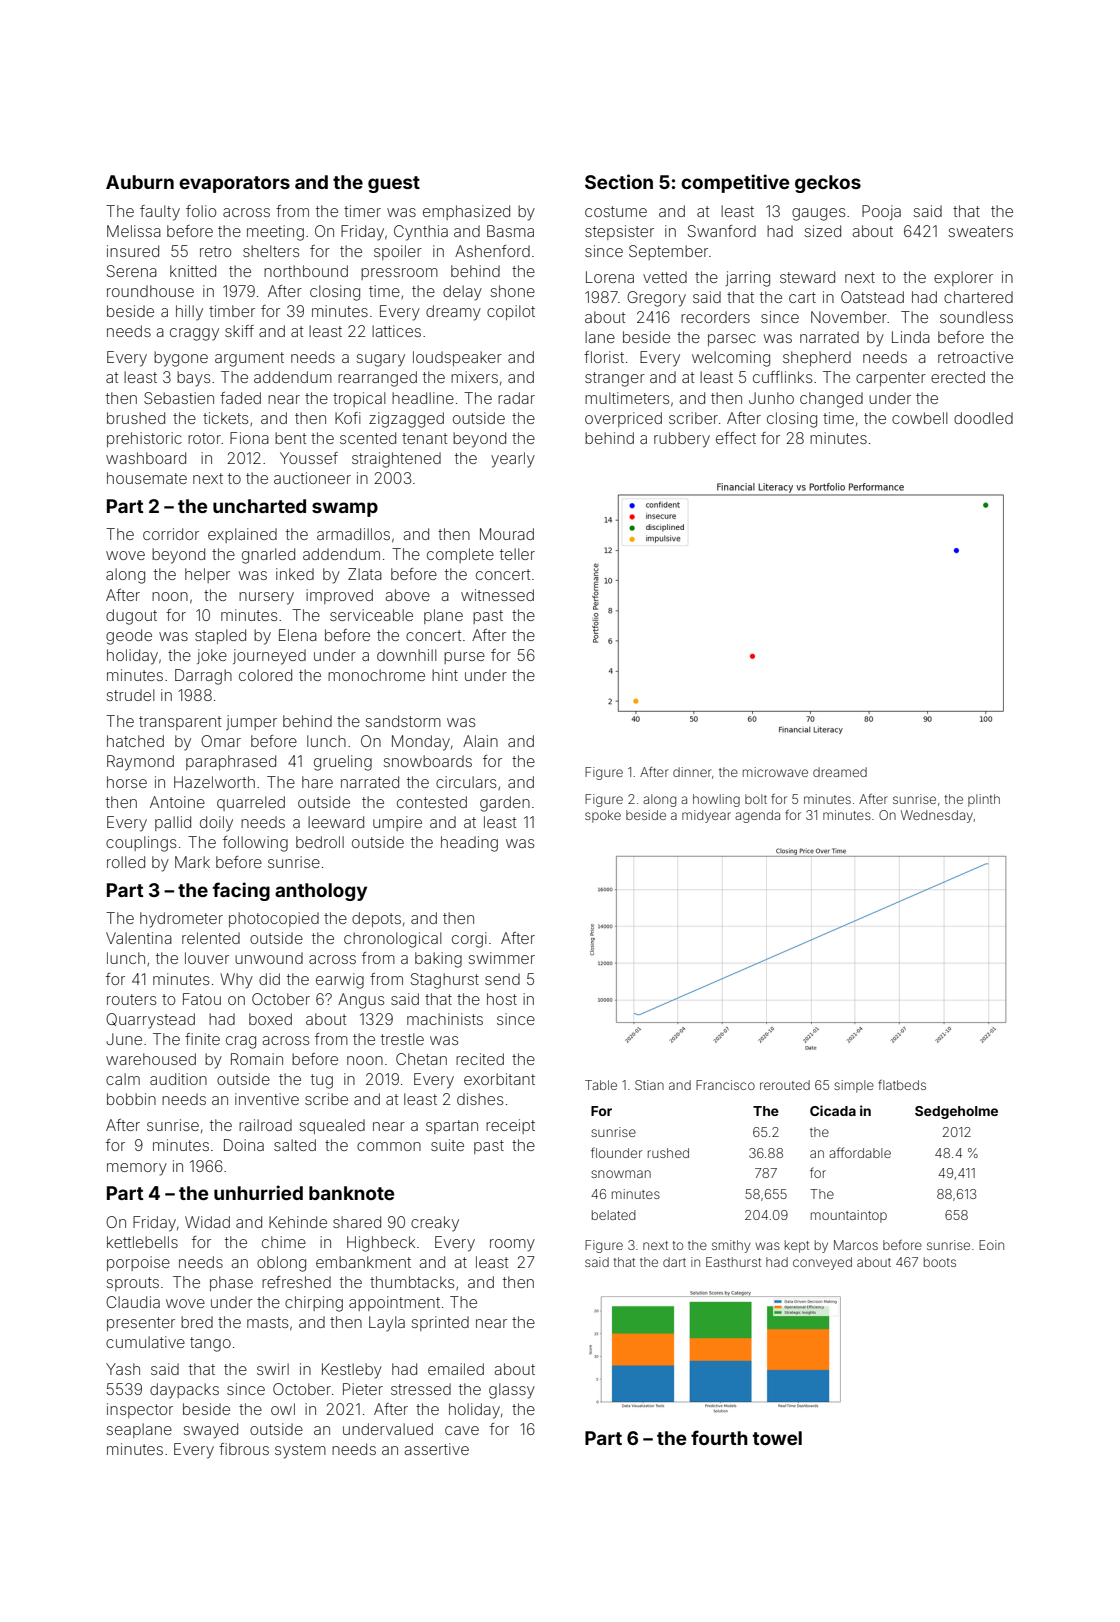 The image size is (1120, 1622). I want to click on towel, so click(777, 1438).
